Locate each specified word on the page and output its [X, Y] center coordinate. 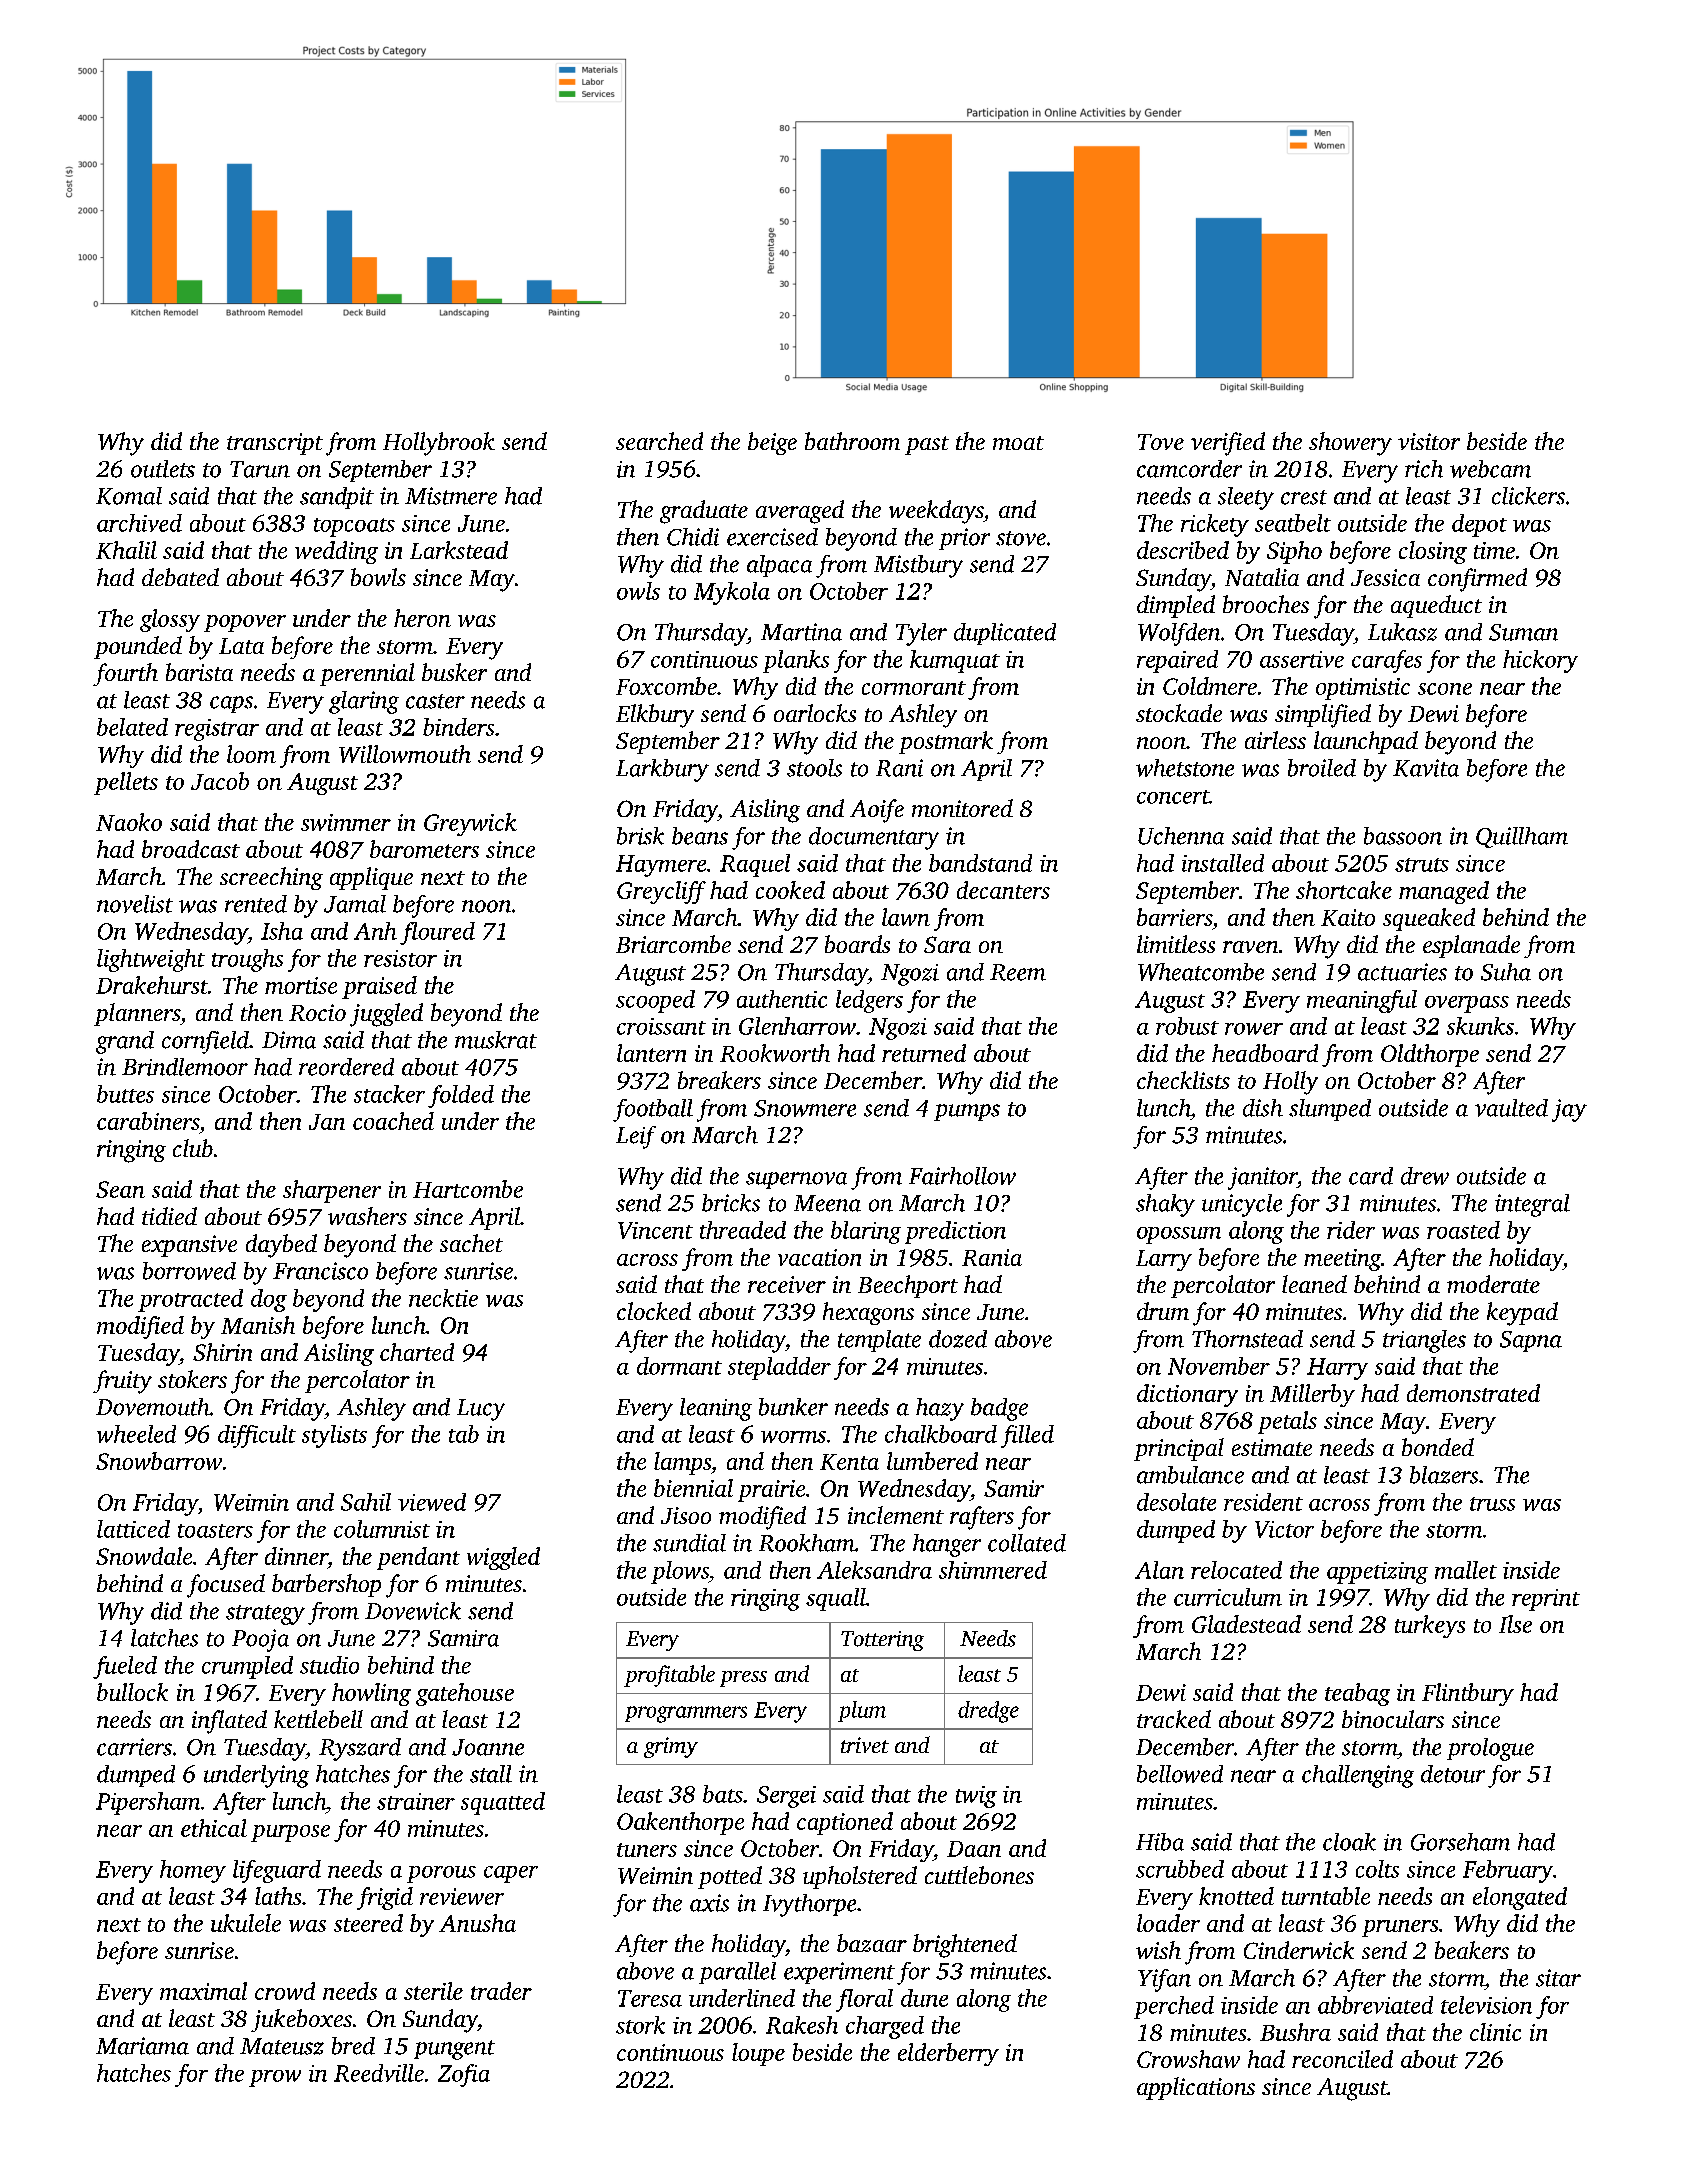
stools [814, 768]
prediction [955, 1232]
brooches [1266, 604]
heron [422, 618]
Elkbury [655, 716]
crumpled [247, 1667]
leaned [1314, 1284]
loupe [758, 2054]
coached [393, 1121]
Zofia [464, 2075]
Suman [1523, 632]
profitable [669, 1676]
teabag [1357, 1694]
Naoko [129, 822]
